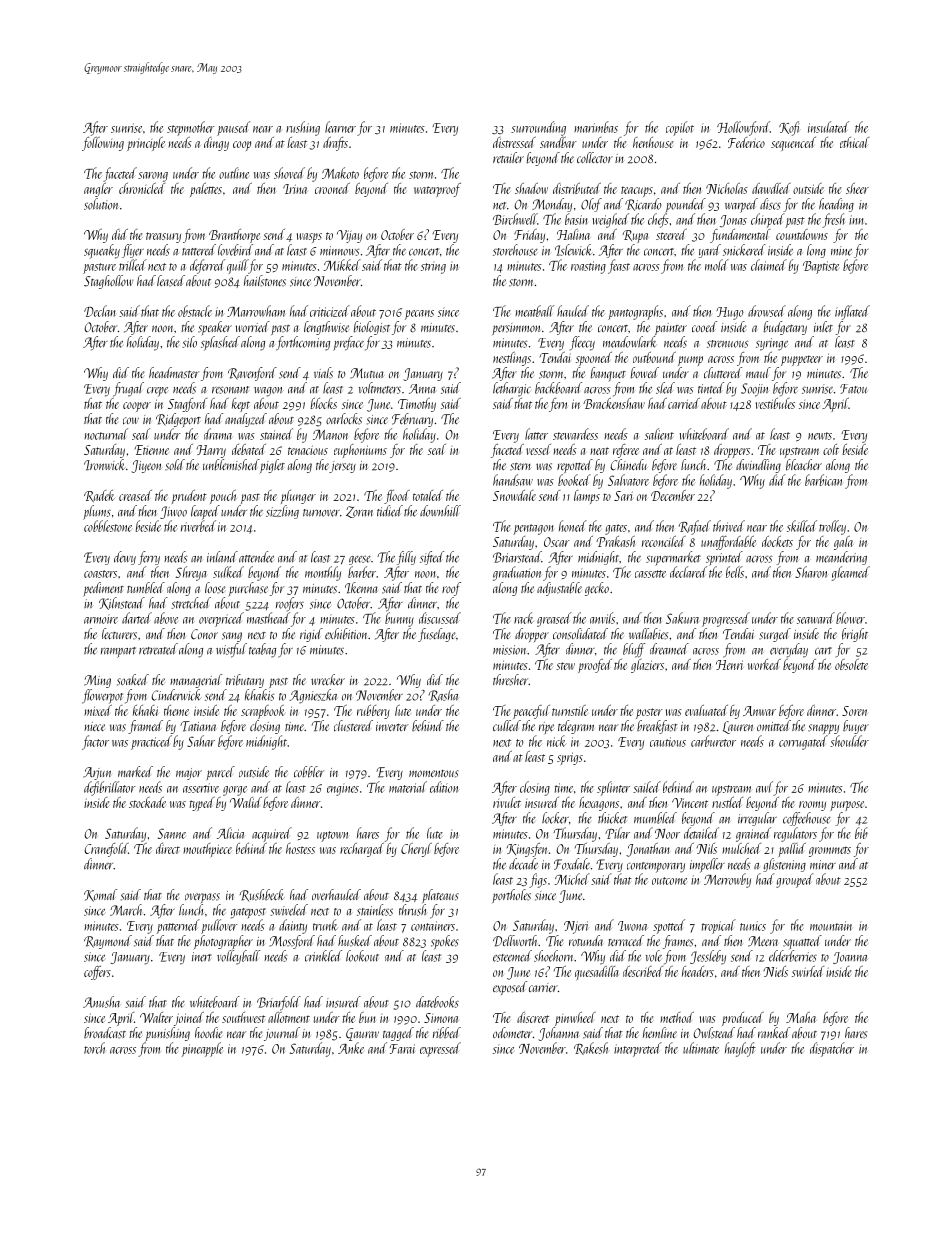 The image size is (952, 1233). I want to click on principle, so click(146, 144).
